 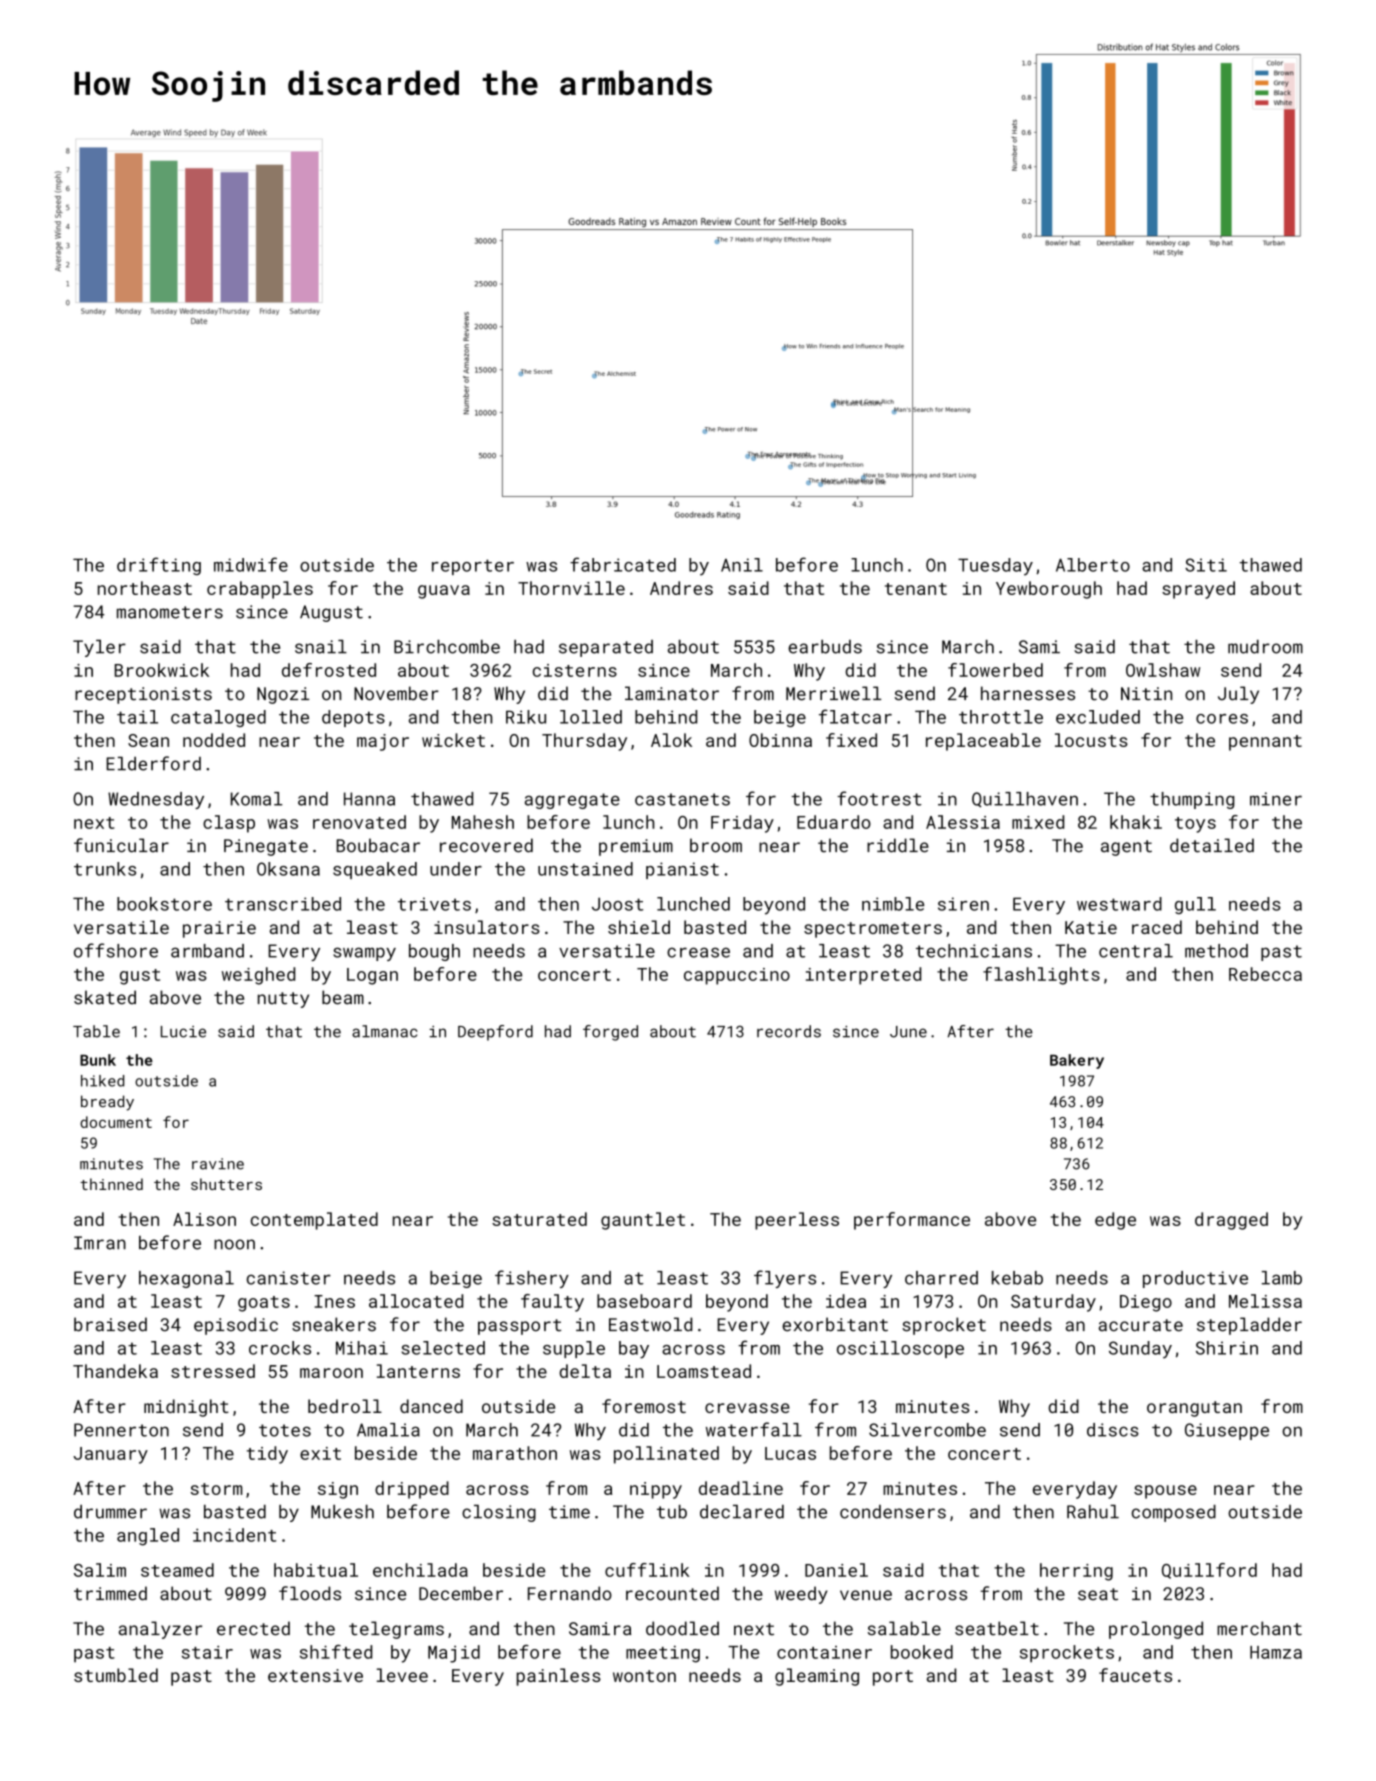 I want to click on central, so click(x=1136, y=951).
